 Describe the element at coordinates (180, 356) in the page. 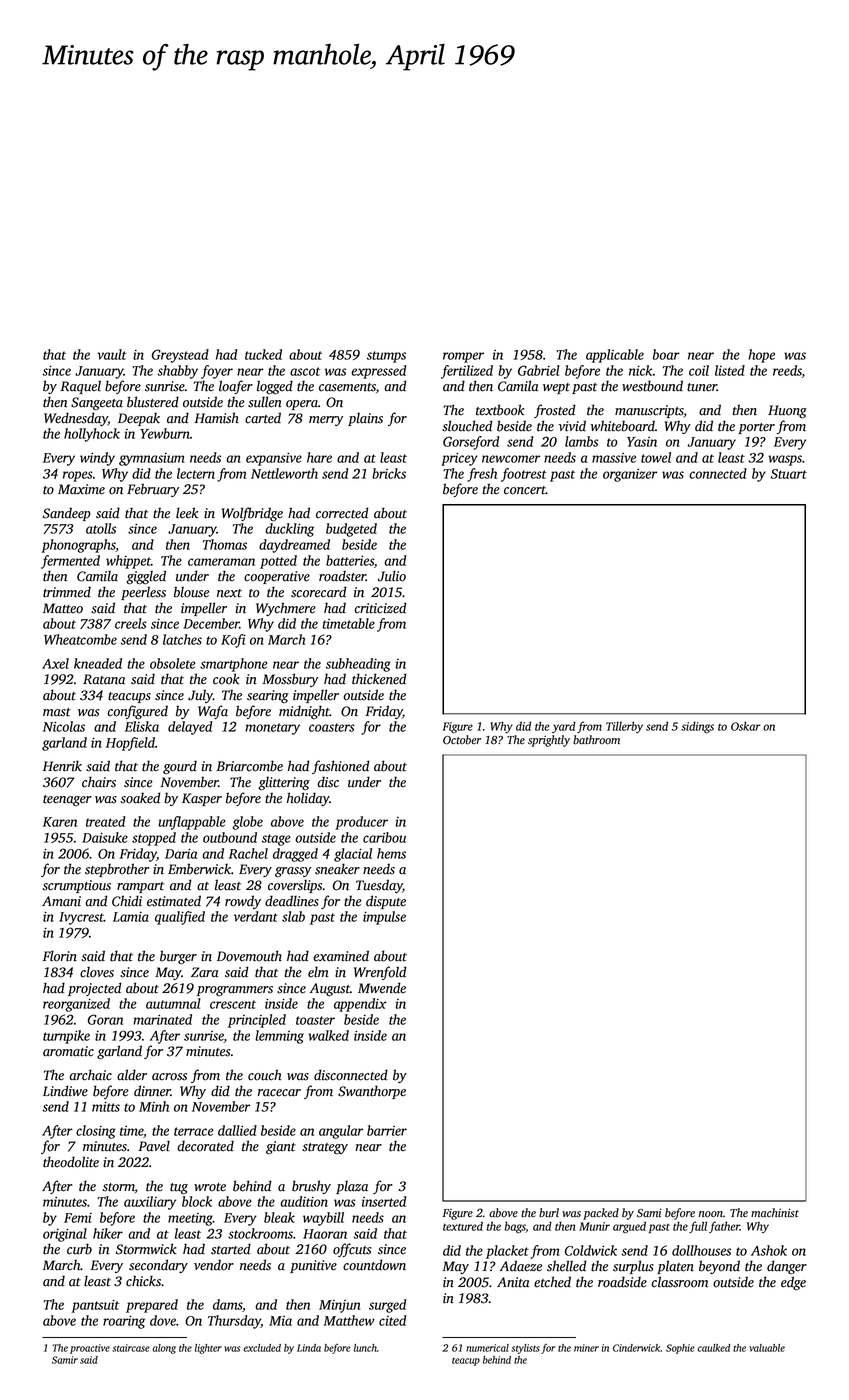

I see `Greystead` at that location.
